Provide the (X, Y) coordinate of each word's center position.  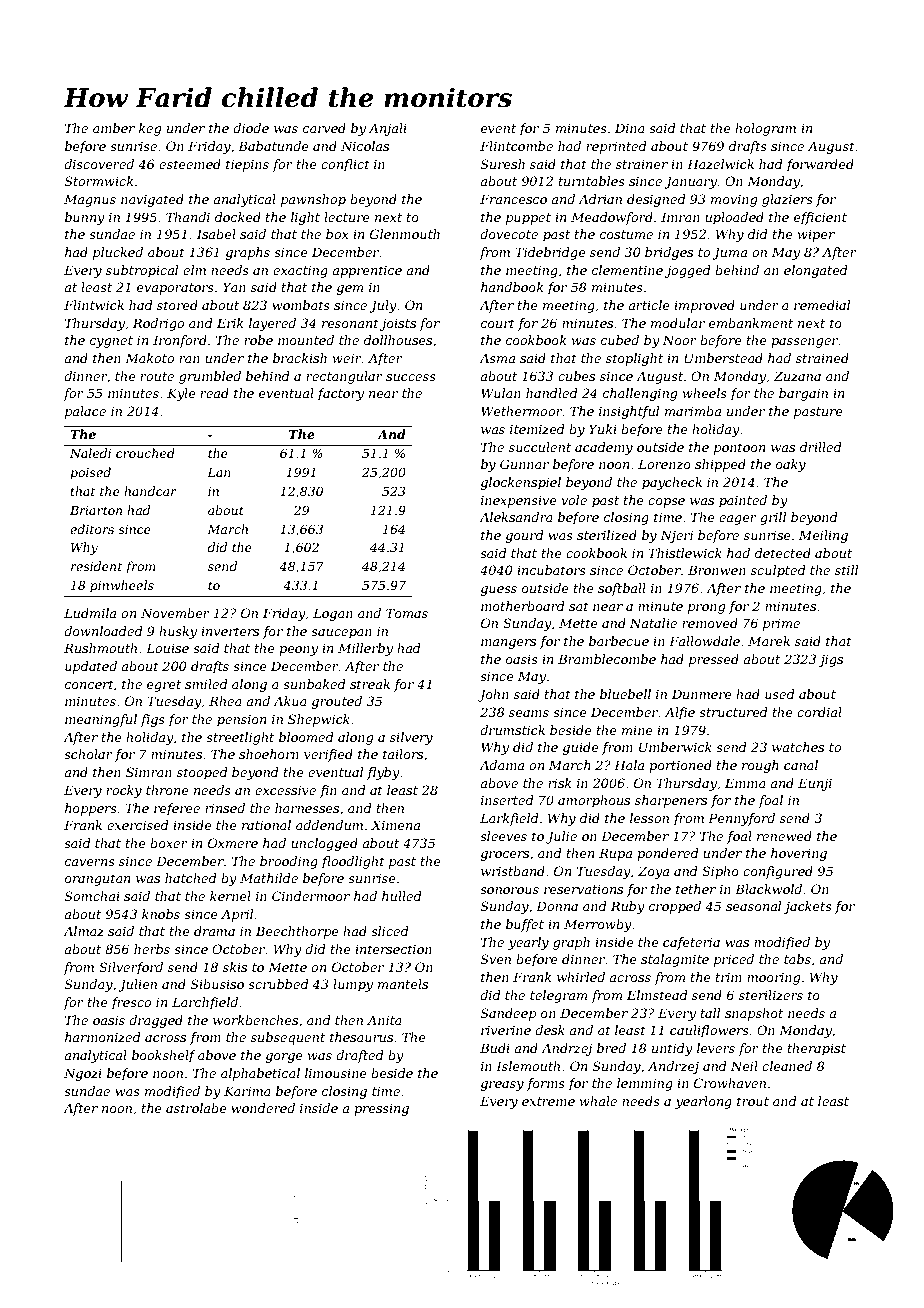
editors (92, 529)
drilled (821, 447)
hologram (765, 129)
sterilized (607, 535)
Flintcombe (516, 146)
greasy (502, 1086)
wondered (263, 1108)
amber (114, 128)
